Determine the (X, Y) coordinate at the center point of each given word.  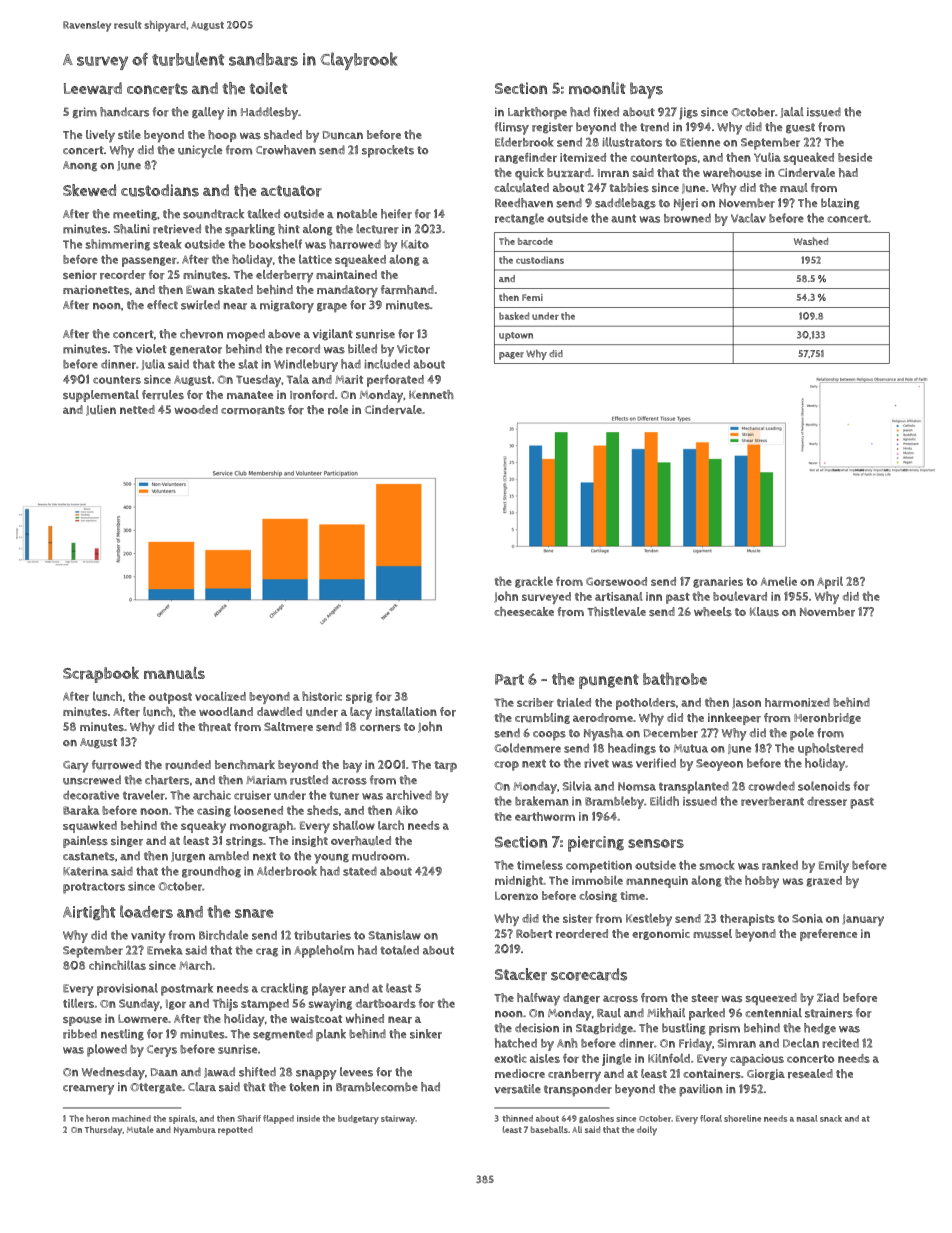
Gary (76, 767)
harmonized (797, 702)
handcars (124, 112)
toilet (268, 88)
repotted (235, 1130)
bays (646, 90)
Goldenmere (527, 748)
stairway (398, 1119)
